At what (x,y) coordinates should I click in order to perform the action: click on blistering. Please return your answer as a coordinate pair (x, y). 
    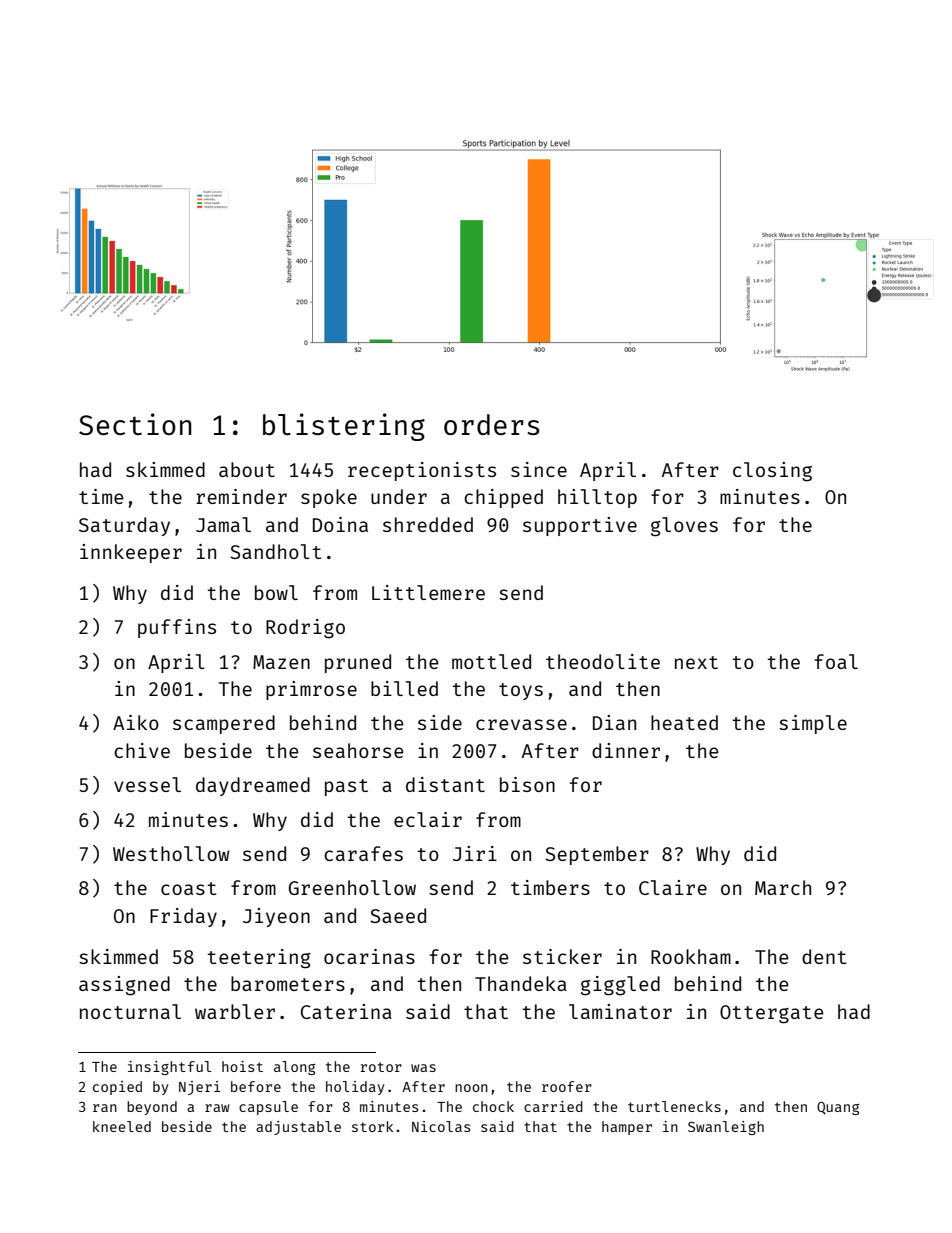
    Looking at the image, I should click on (344, 427).
